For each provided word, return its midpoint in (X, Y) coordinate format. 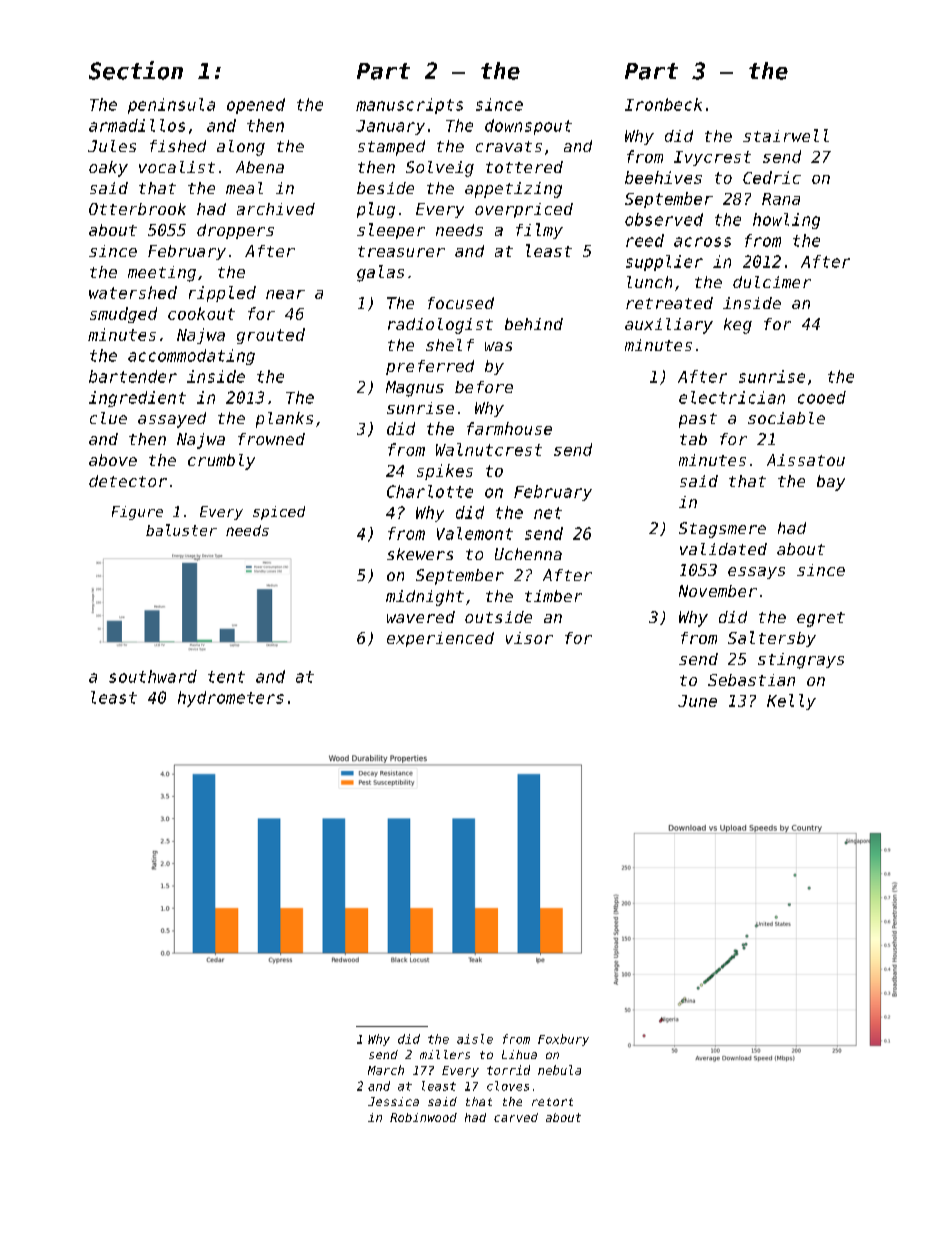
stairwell (786, 135)
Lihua (519, 1054)
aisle (475, 1039)
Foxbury (563, 1040)
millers (445, 1054)
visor (529, 638)
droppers (235, 231)
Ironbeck (663, 104)
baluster (181, 530)
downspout (528, 127)
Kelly (791, 702)
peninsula (171, 106)
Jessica (393, 1101)
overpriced (524, 210)
